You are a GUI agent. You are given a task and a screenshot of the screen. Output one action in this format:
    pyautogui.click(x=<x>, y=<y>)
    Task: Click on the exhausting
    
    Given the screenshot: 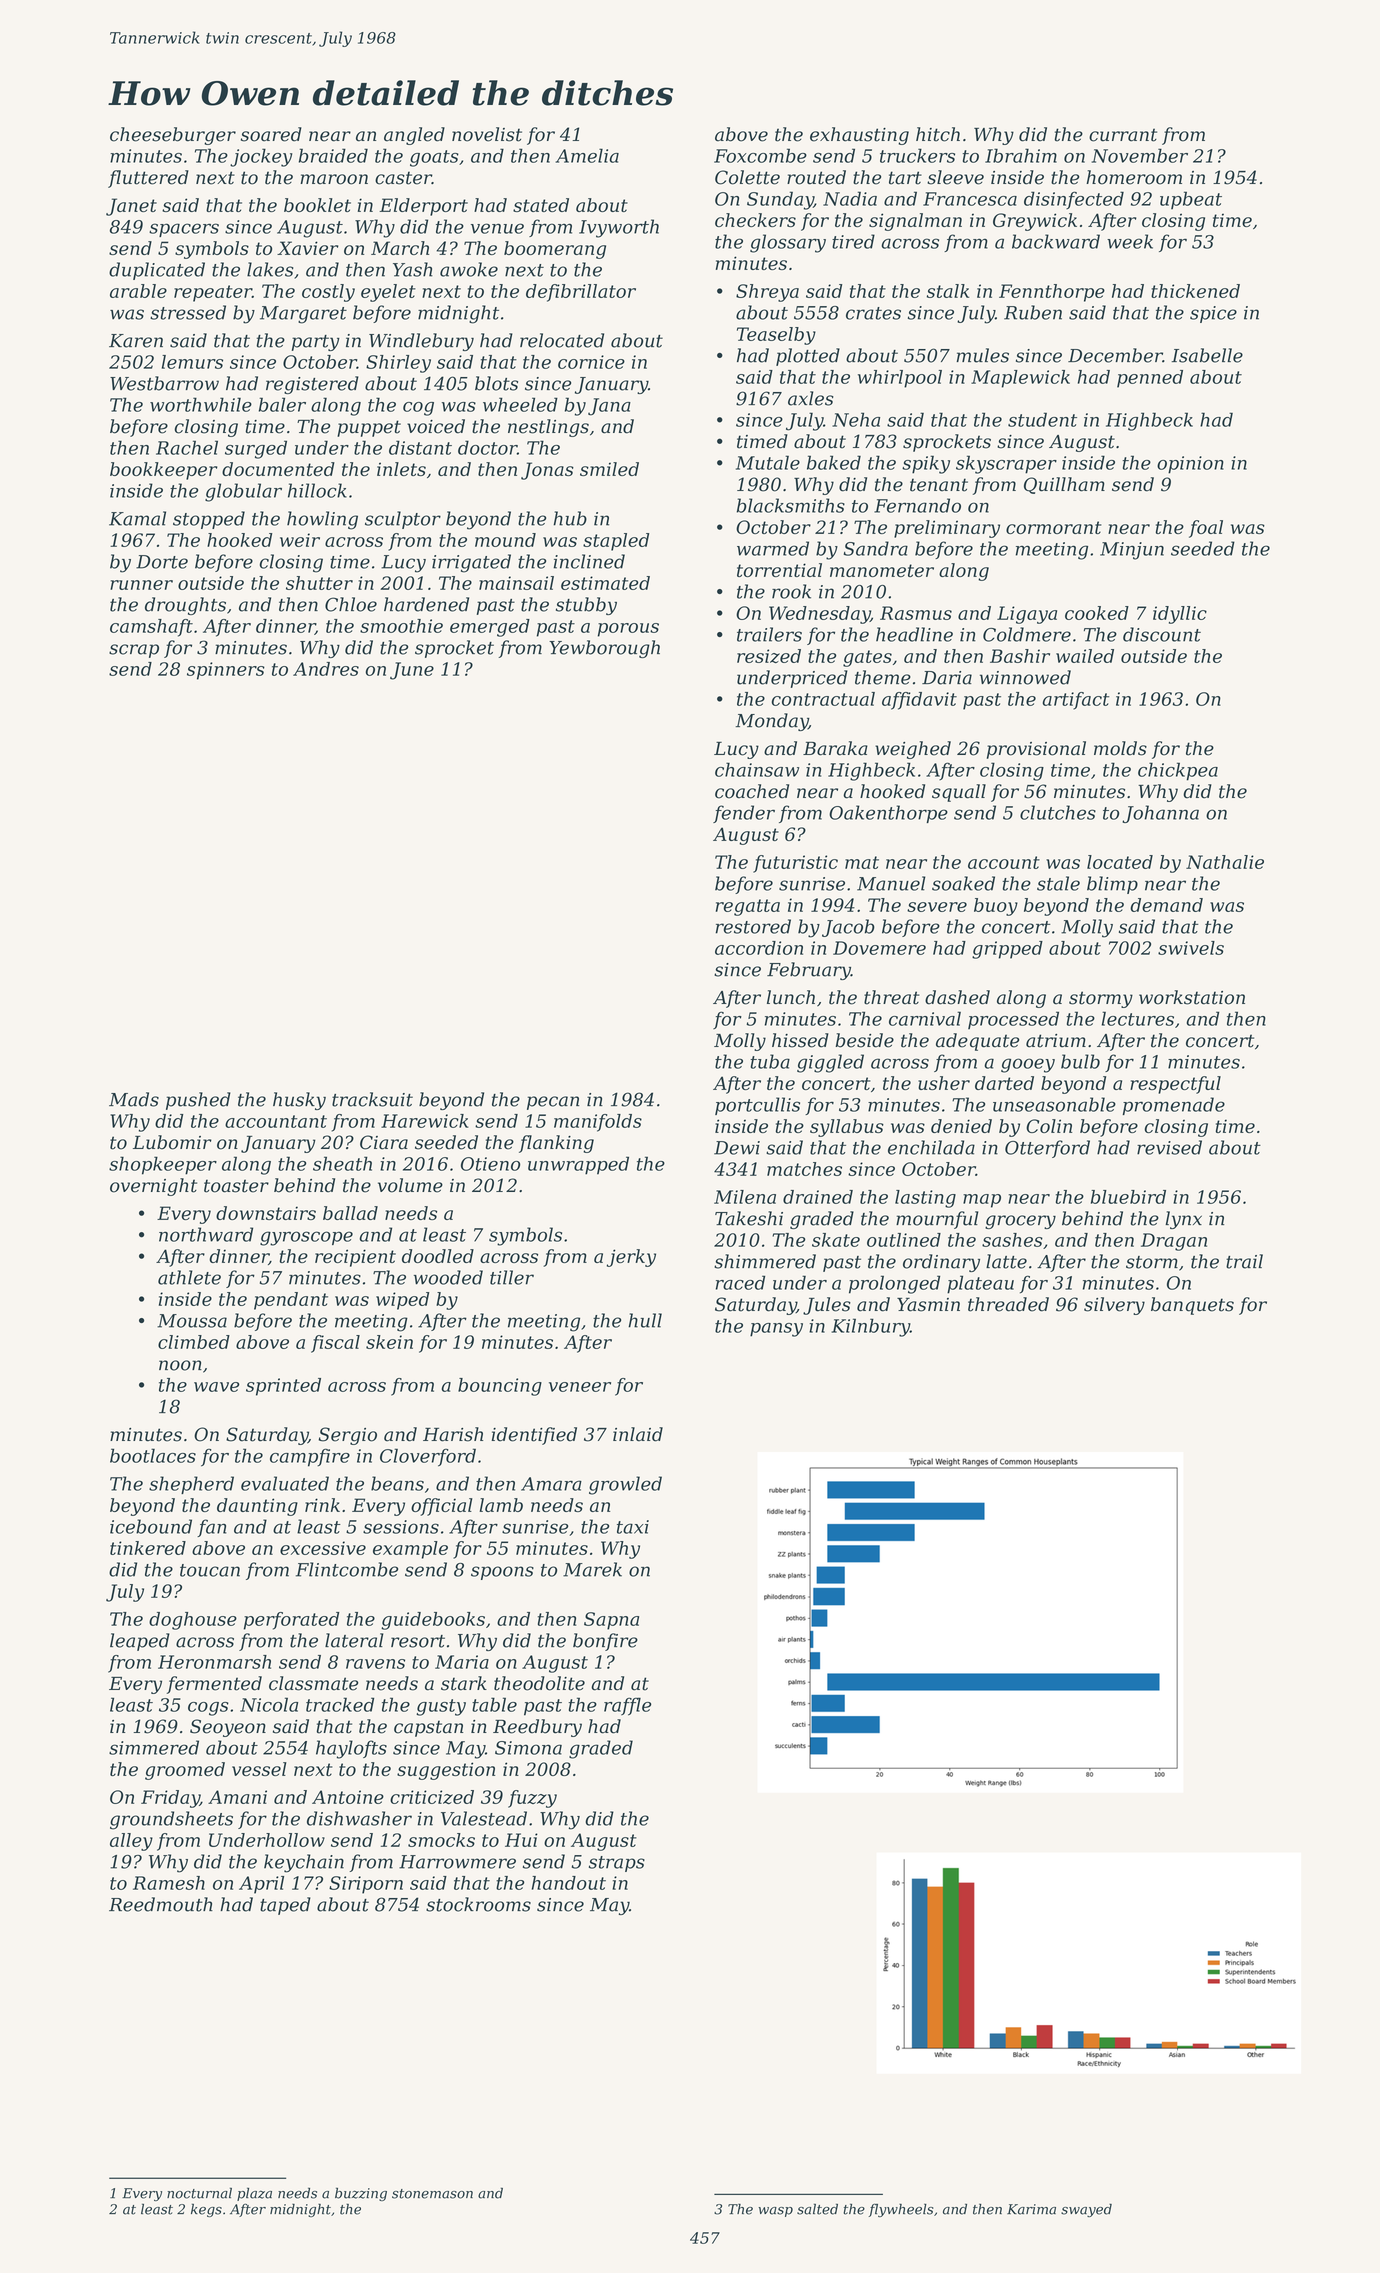 What is the action you would take?
    pyautogui.click(x=859, y=136)
